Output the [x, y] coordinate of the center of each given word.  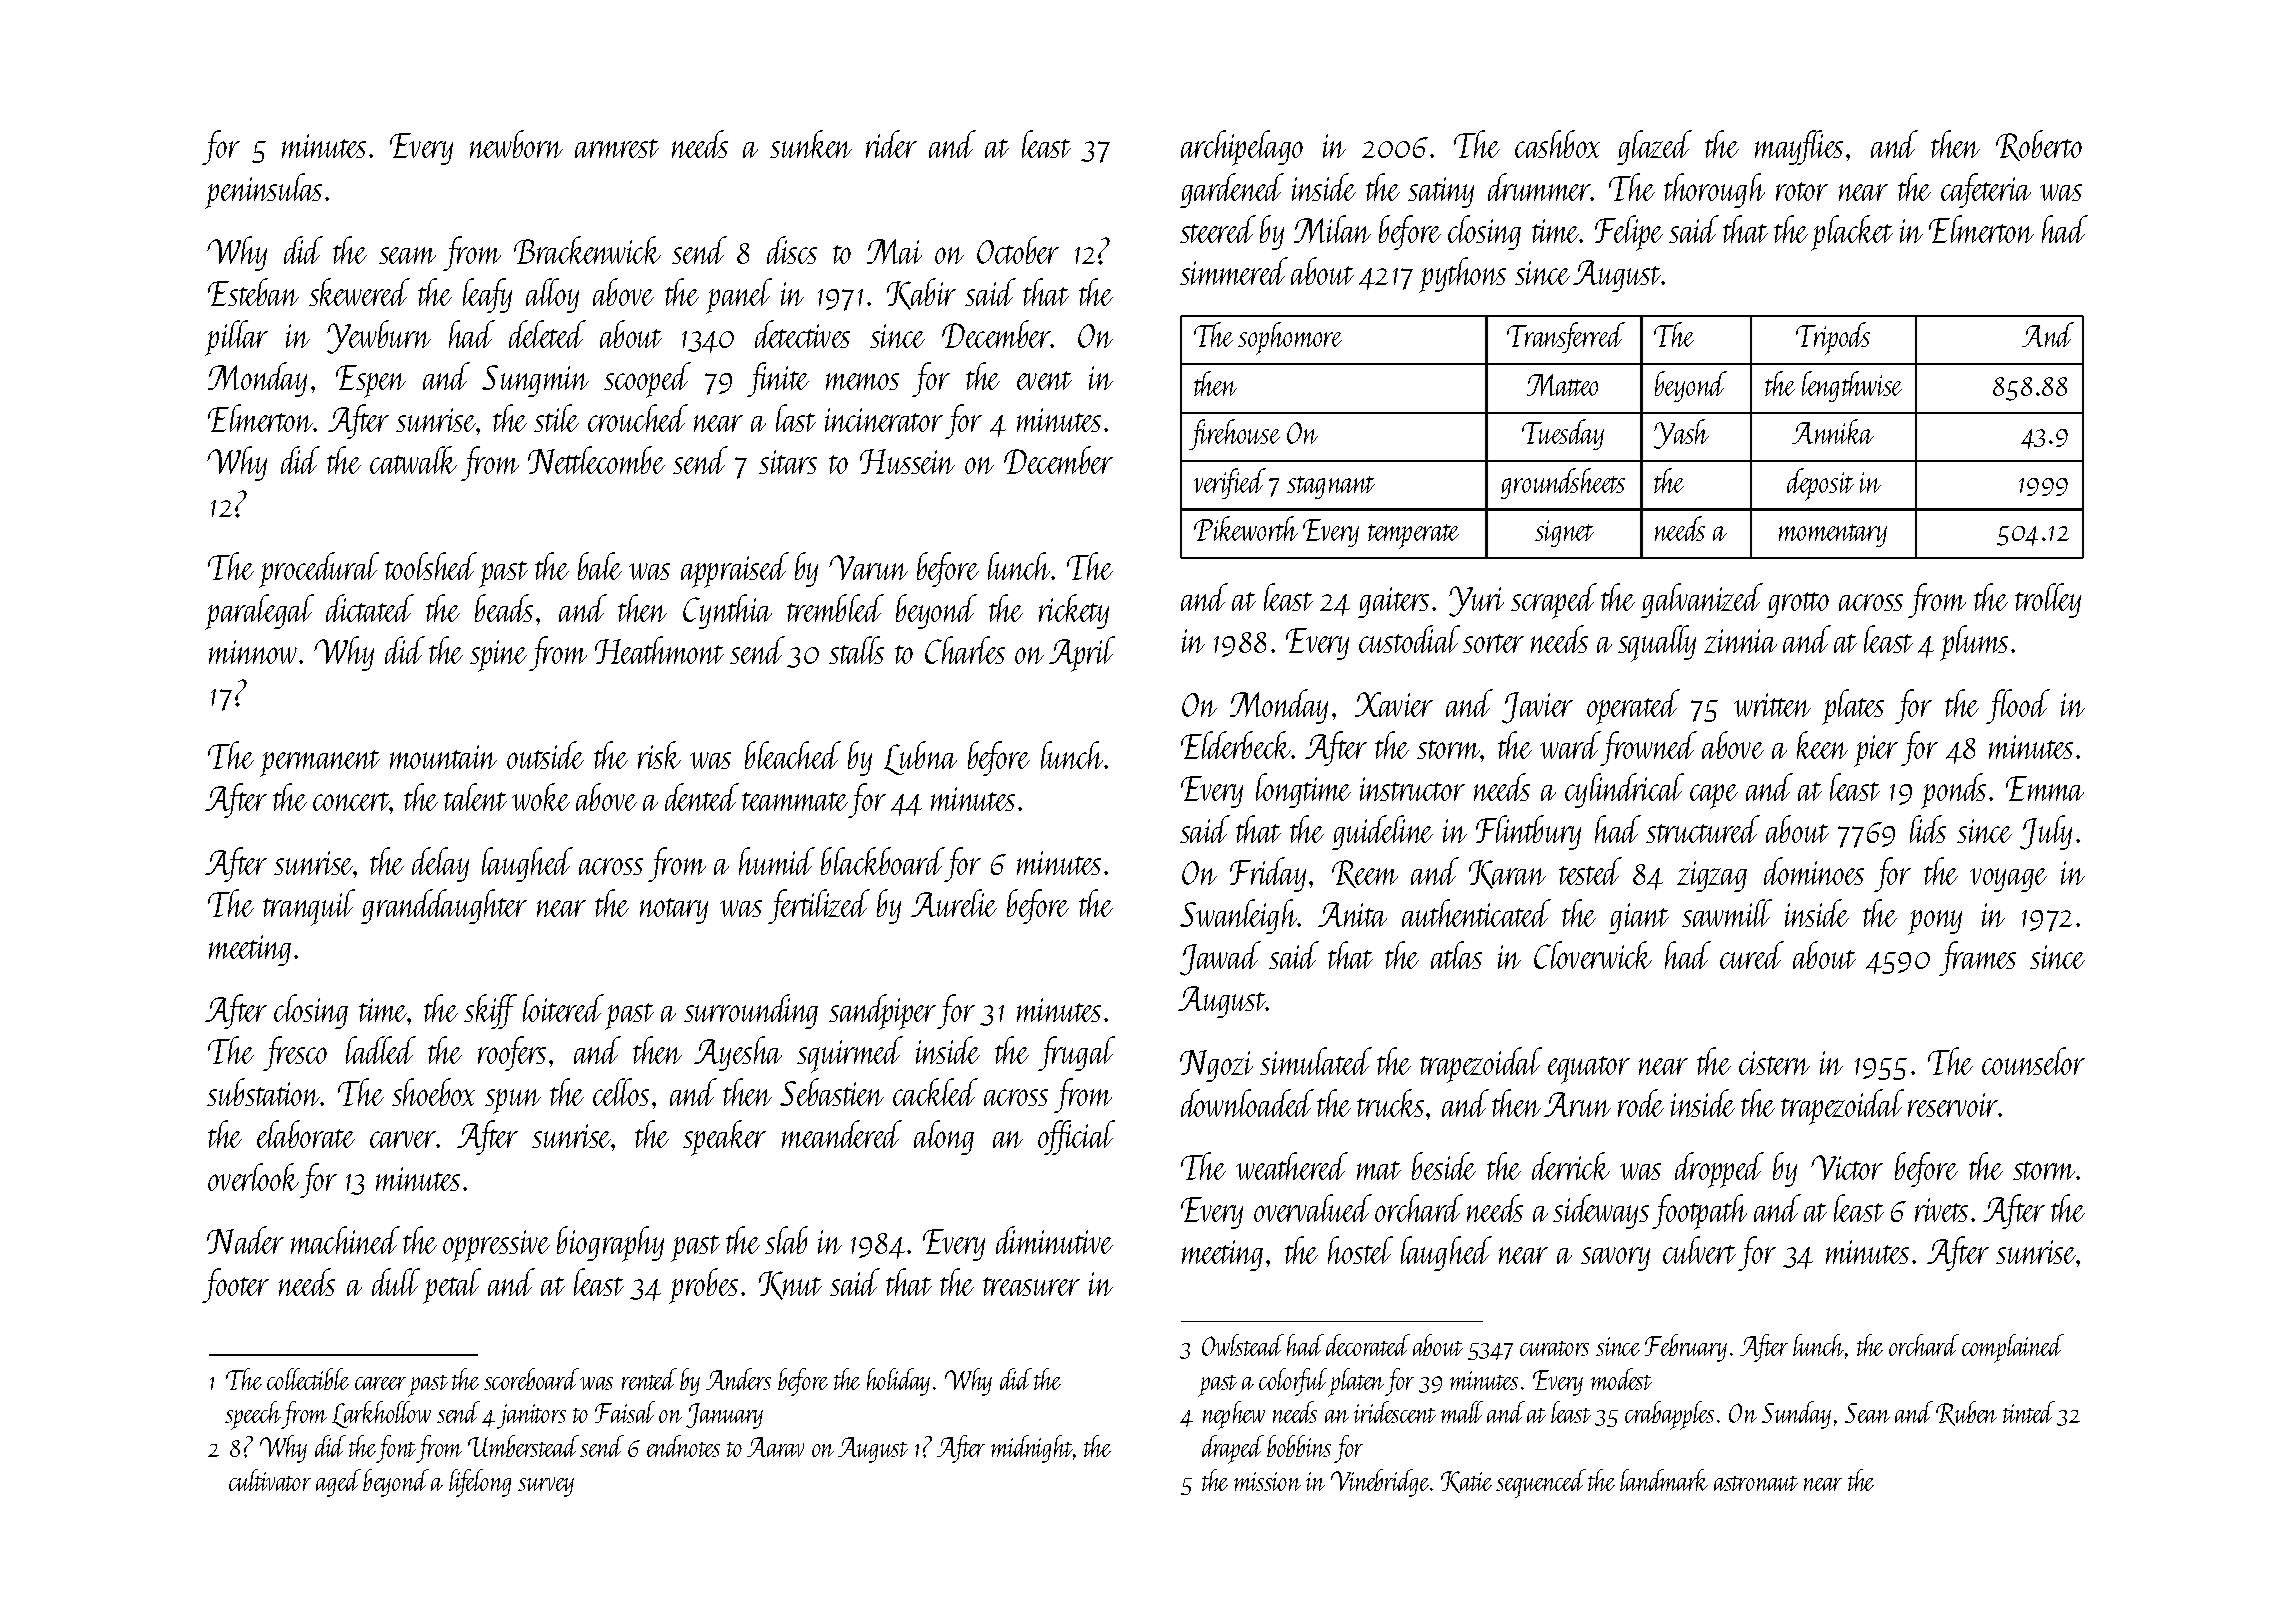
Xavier [1394, 704]
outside [545, 755]
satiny [1441, 192]
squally [1657, 643]
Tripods [1833, 338]
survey [546, 1487]
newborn [516, 144]
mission [1267, 1481]
